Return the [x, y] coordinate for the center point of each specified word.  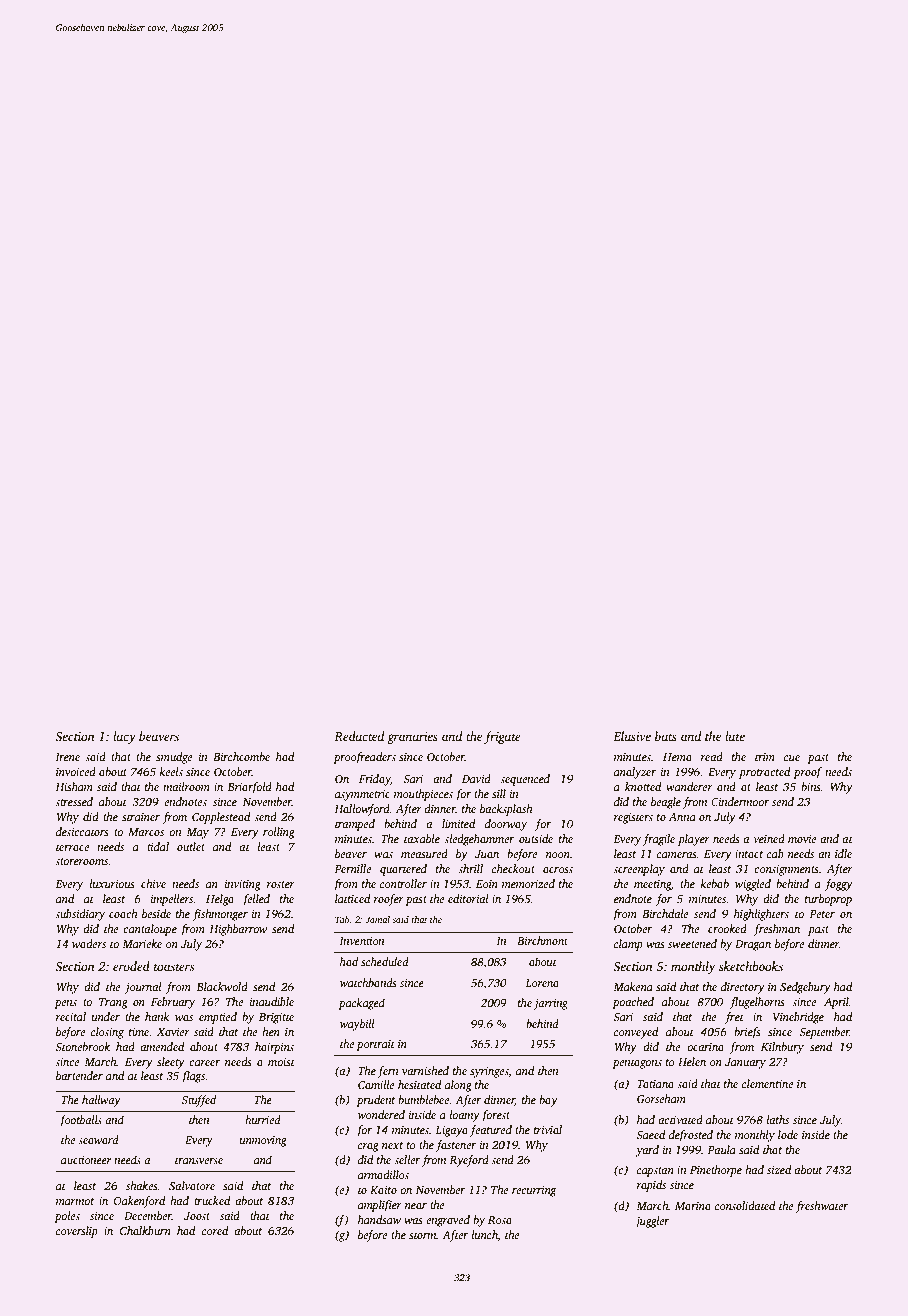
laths [777, 1119]
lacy [124, 737]
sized [779, 1169]
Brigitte [276, 1018]
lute [735, 736]
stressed [74, 801]
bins [811, 786]
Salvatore [192, 1185]
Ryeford [469, 1161]
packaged [362, 1004]
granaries [412, 738]
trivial [548, 1129]
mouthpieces [423, 795]
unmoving [263, 1141]
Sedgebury [805, 988]
